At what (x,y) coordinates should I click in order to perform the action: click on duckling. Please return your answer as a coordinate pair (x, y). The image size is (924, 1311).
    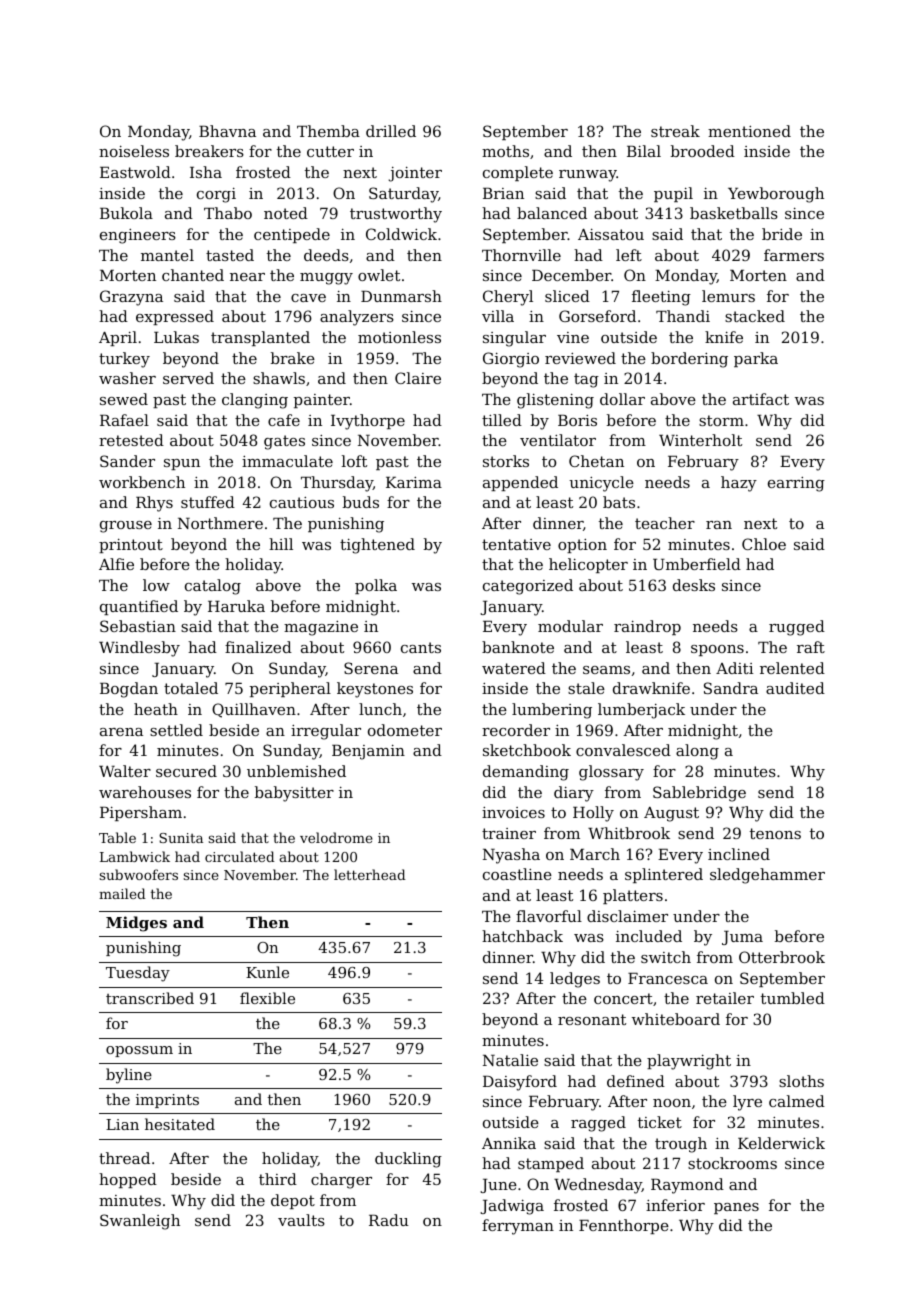
    Looking at the image, I should click on (408, 1160).
